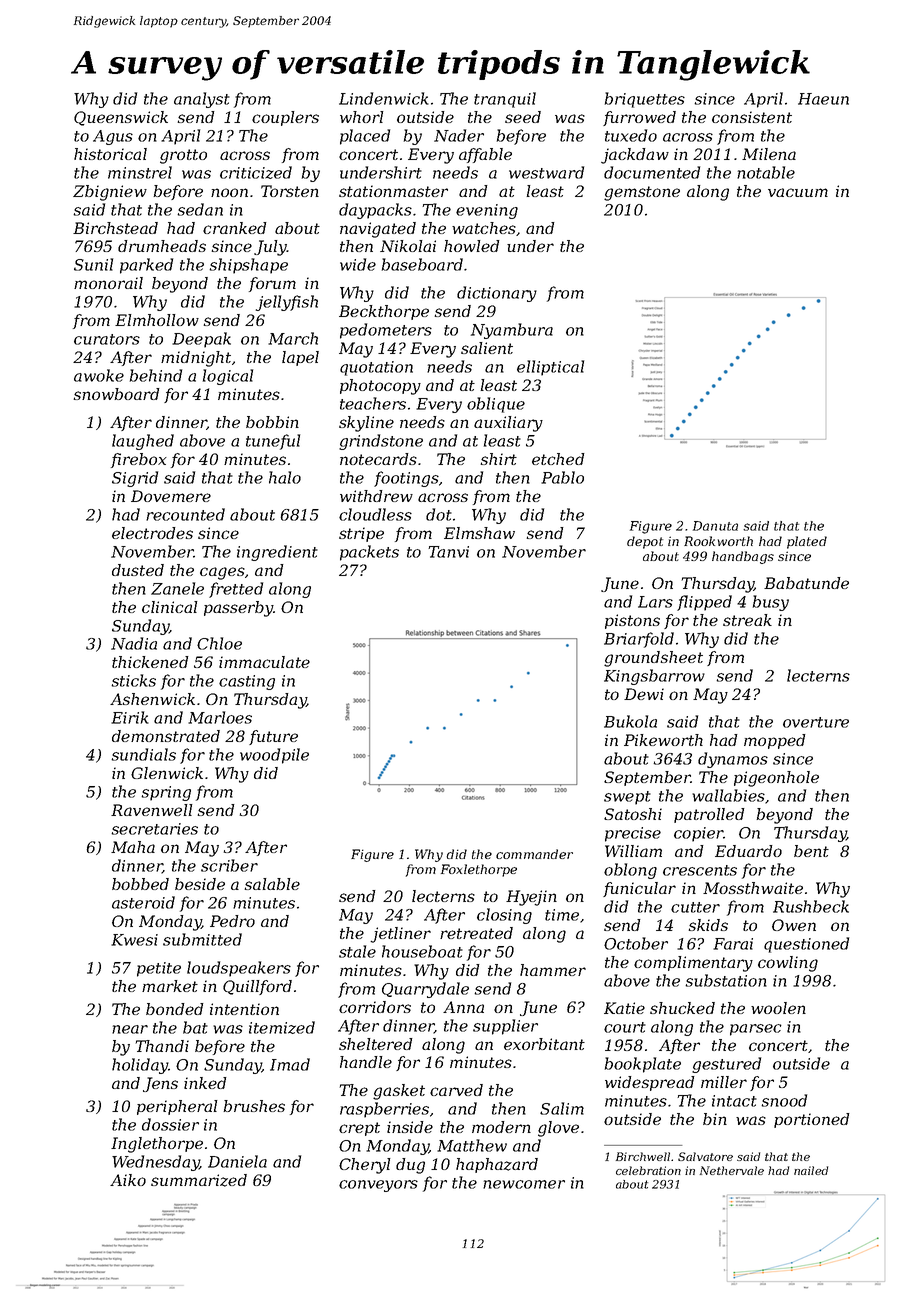  I want to click on dot, so click(439, 514).
